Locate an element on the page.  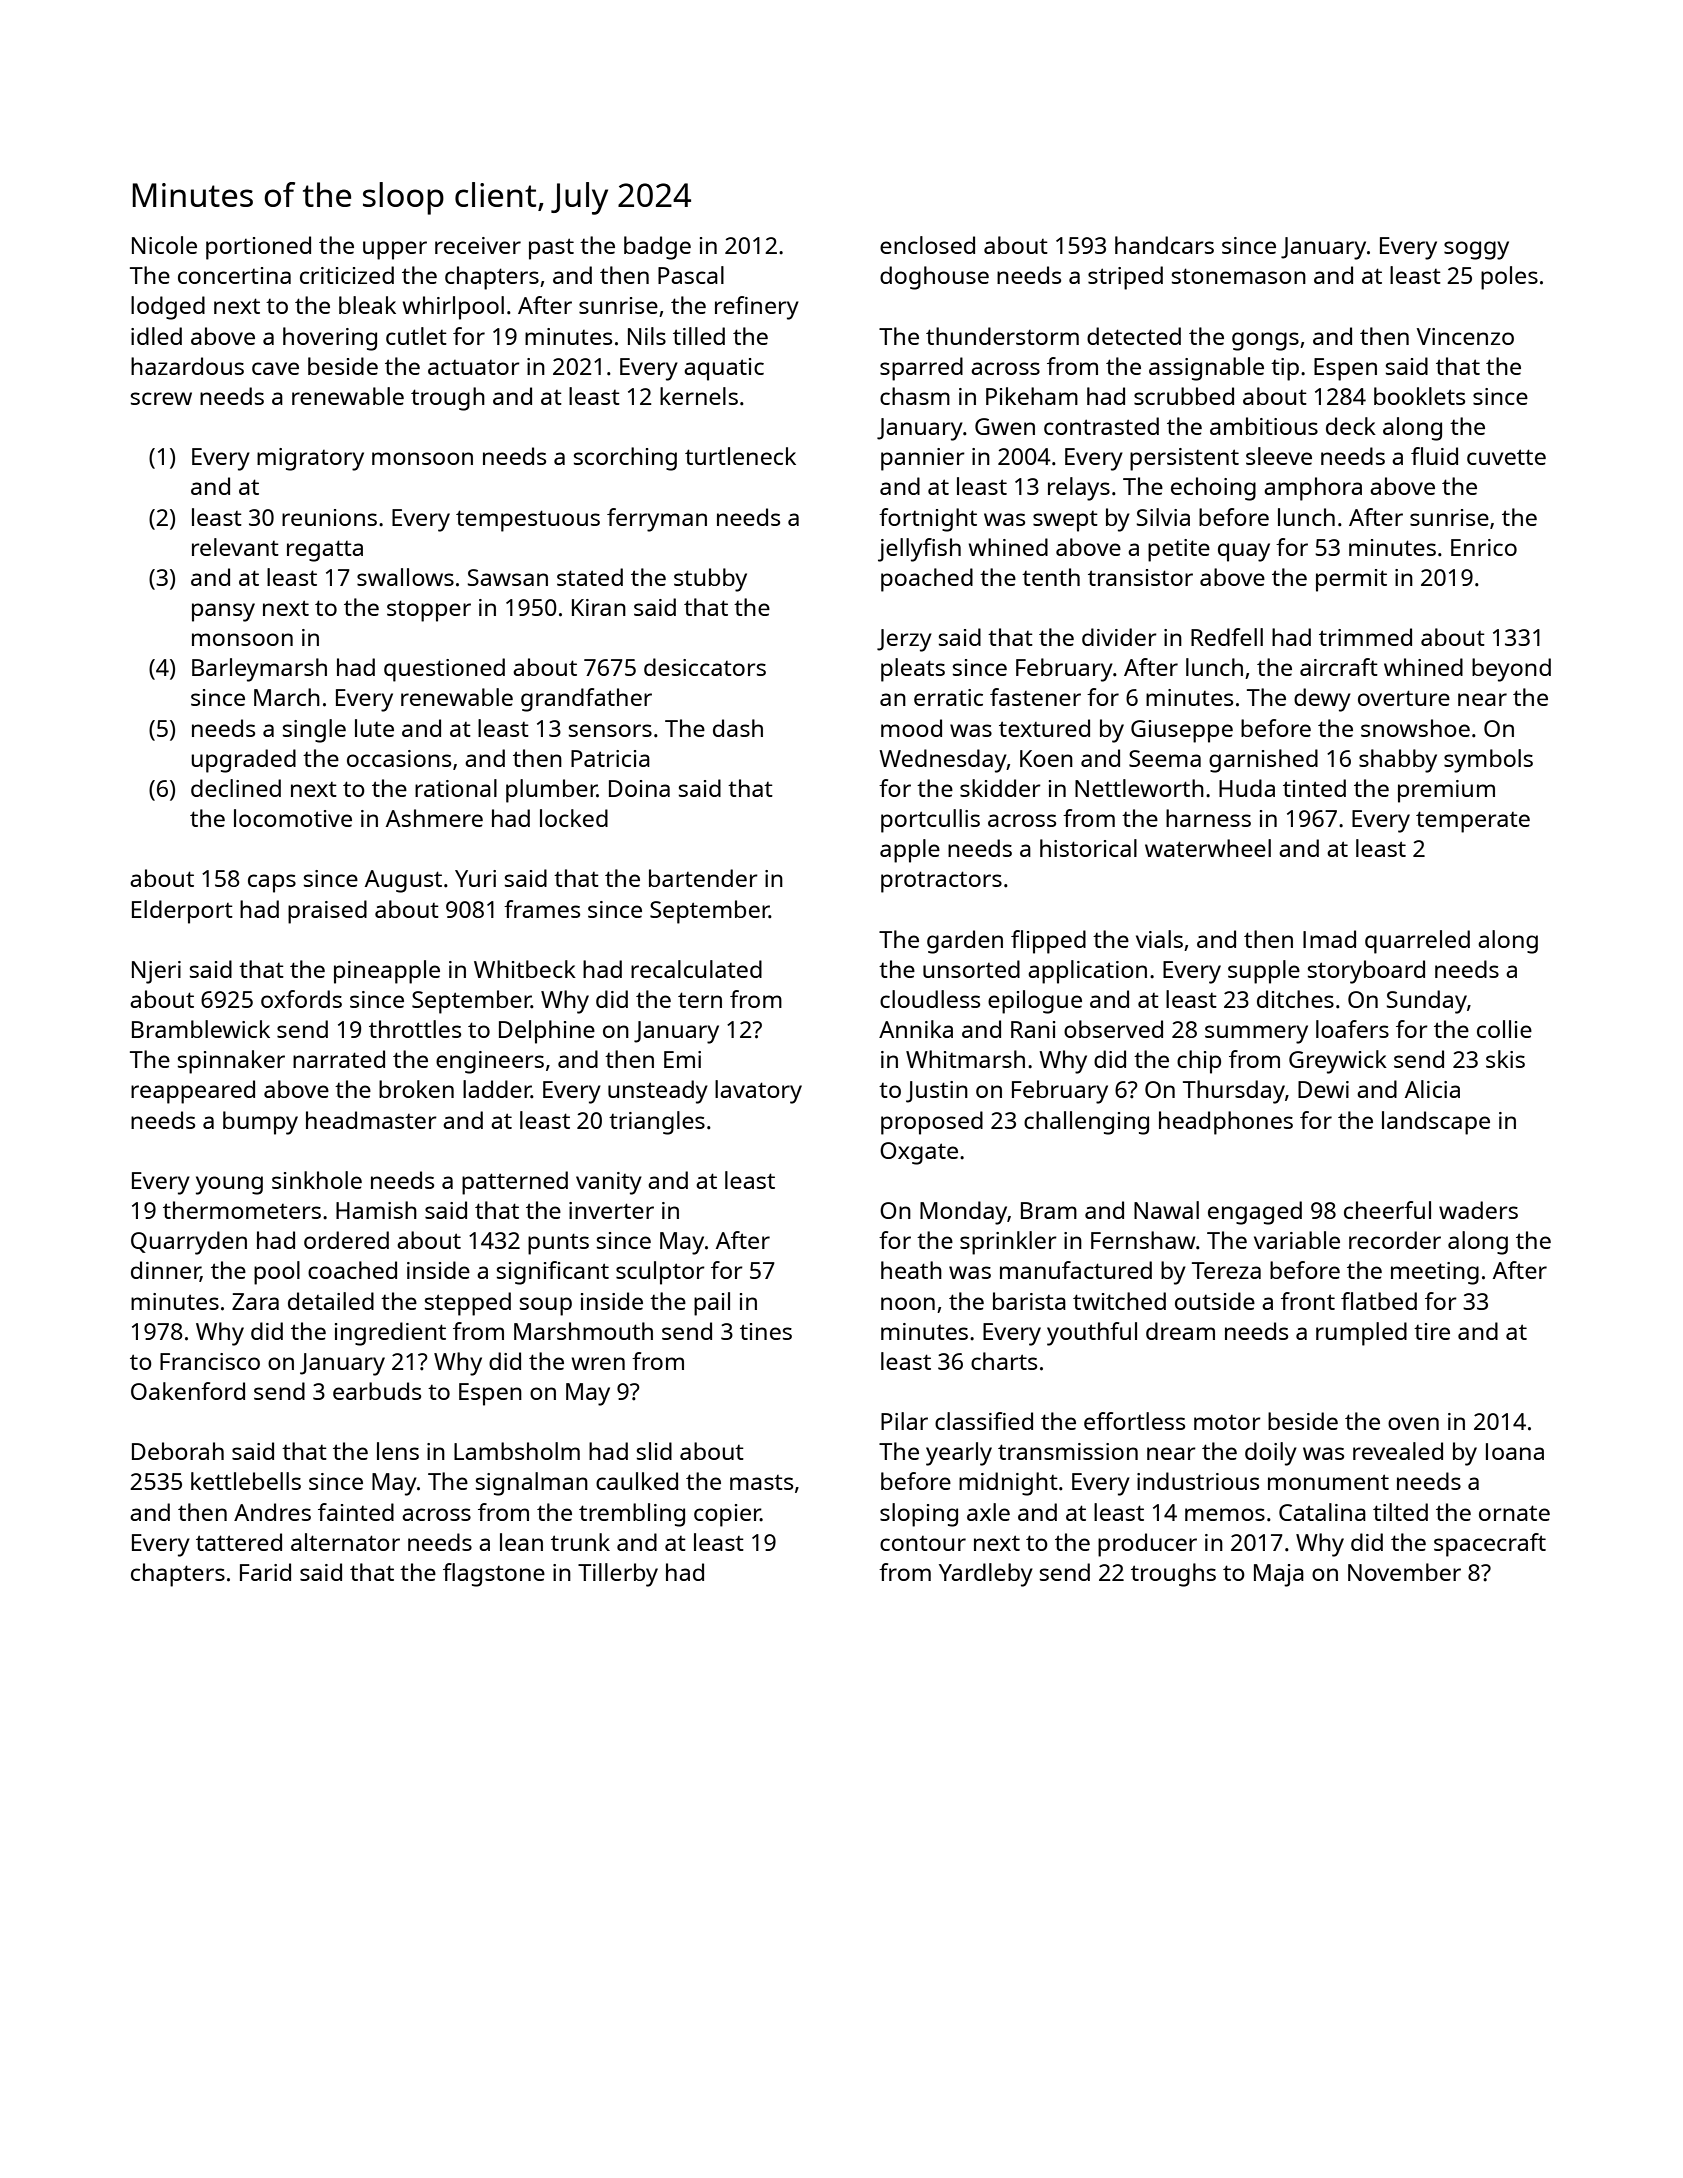
Vincenzo is located at coordinates (1465, 336).
